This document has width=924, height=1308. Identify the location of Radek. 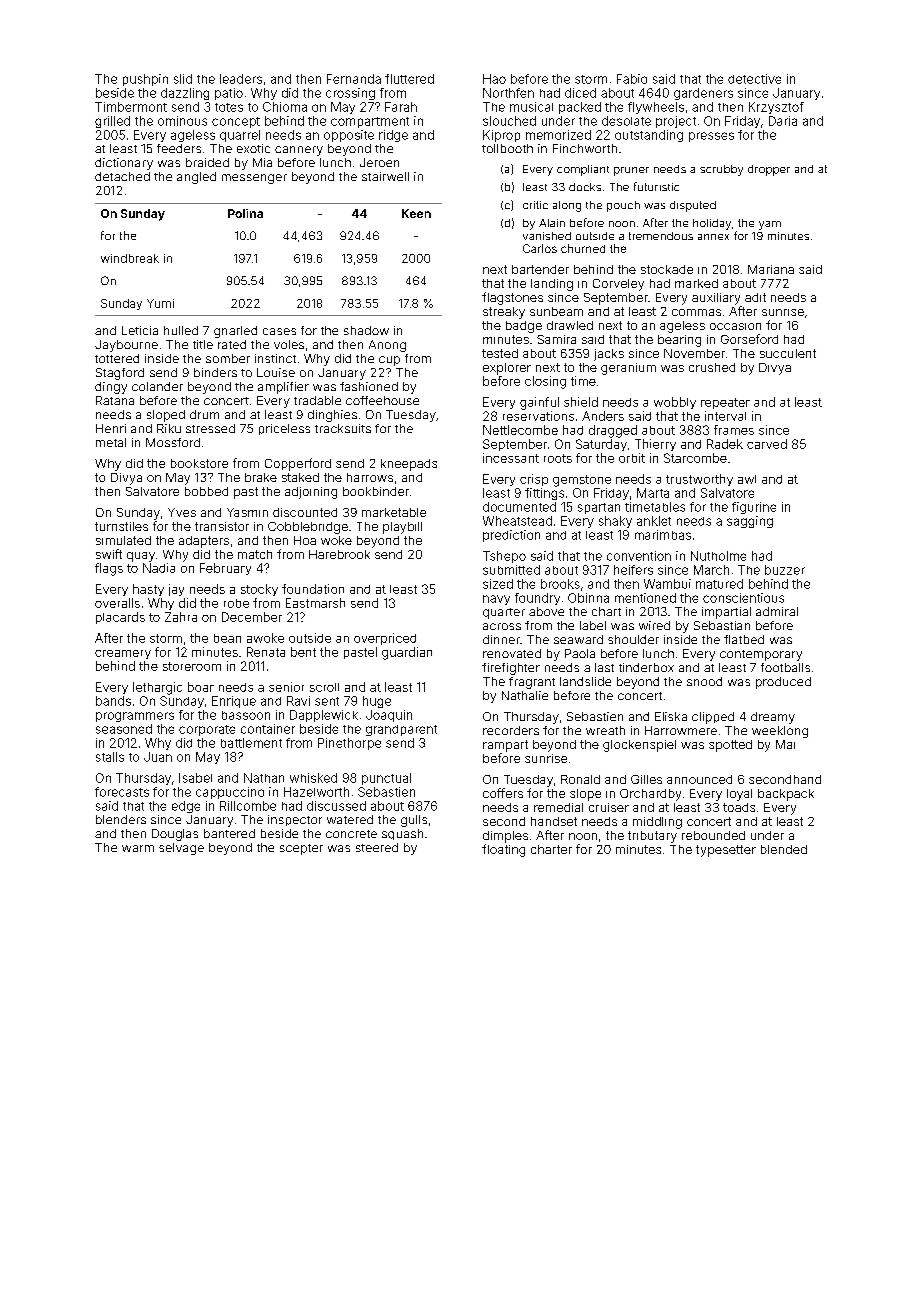
(725, 444).
